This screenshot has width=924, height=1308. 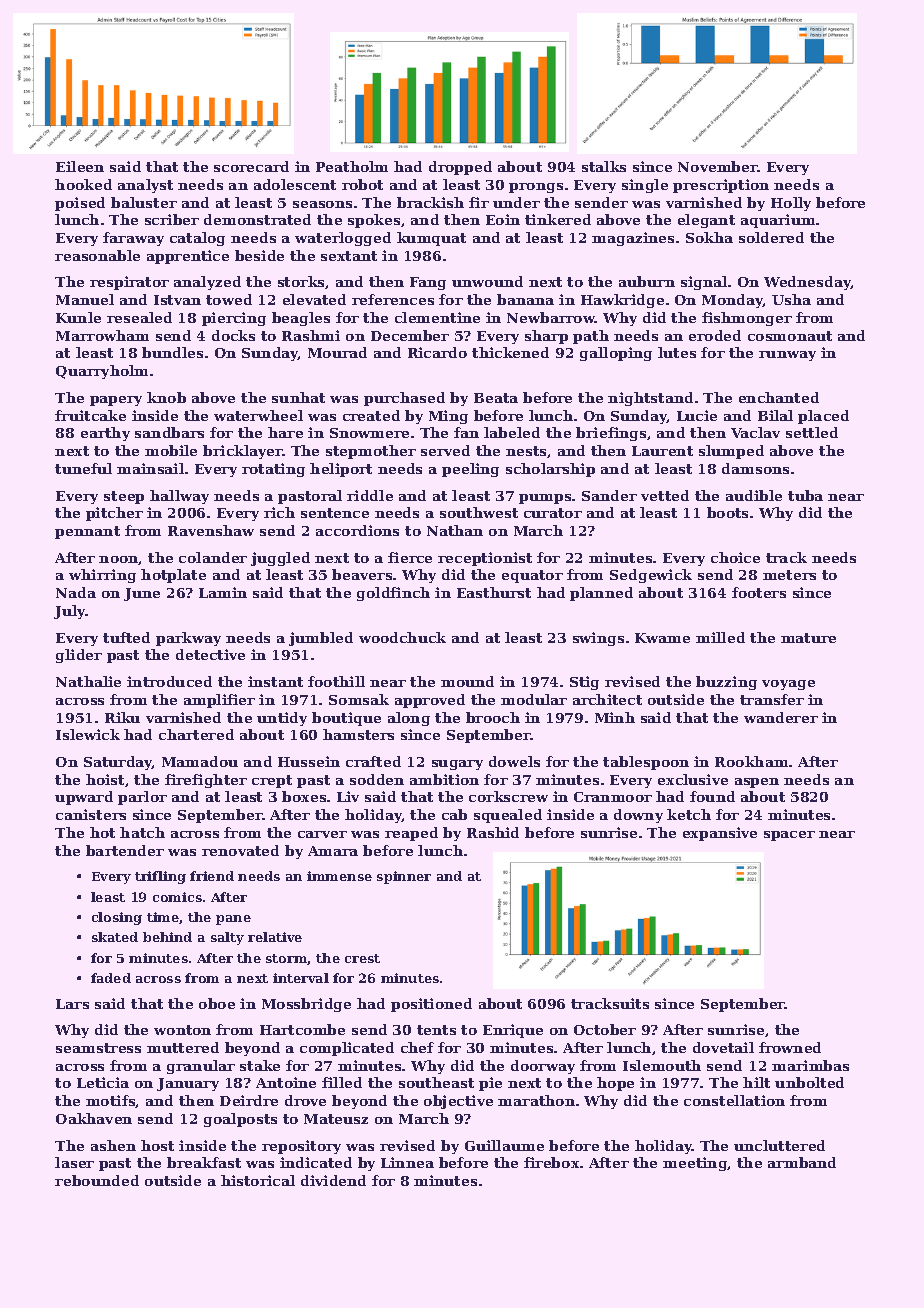 What do you see at coordinates (543, 1067) in the screenshot?
I see `doorway` at bounding box center [543, 1067].
